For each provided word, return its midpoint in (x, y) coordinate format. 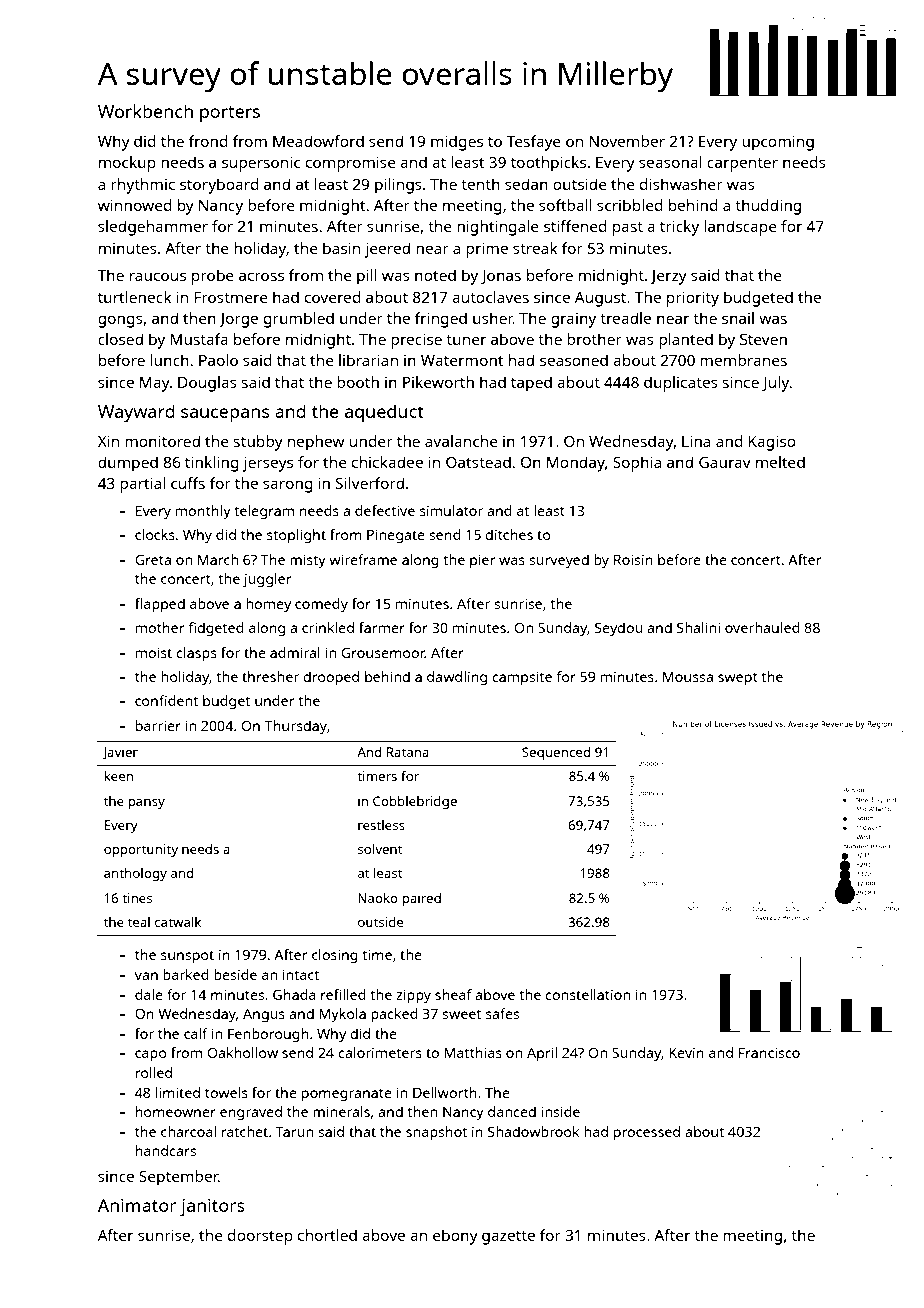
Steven (763, 339)
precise (416, 341)
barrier (158, 725)
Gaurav (725, 462)
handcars (166, 1150)
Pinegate (396, 536)
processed (647, 1133)
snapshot (436, 1133)
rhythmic (143, 186)
